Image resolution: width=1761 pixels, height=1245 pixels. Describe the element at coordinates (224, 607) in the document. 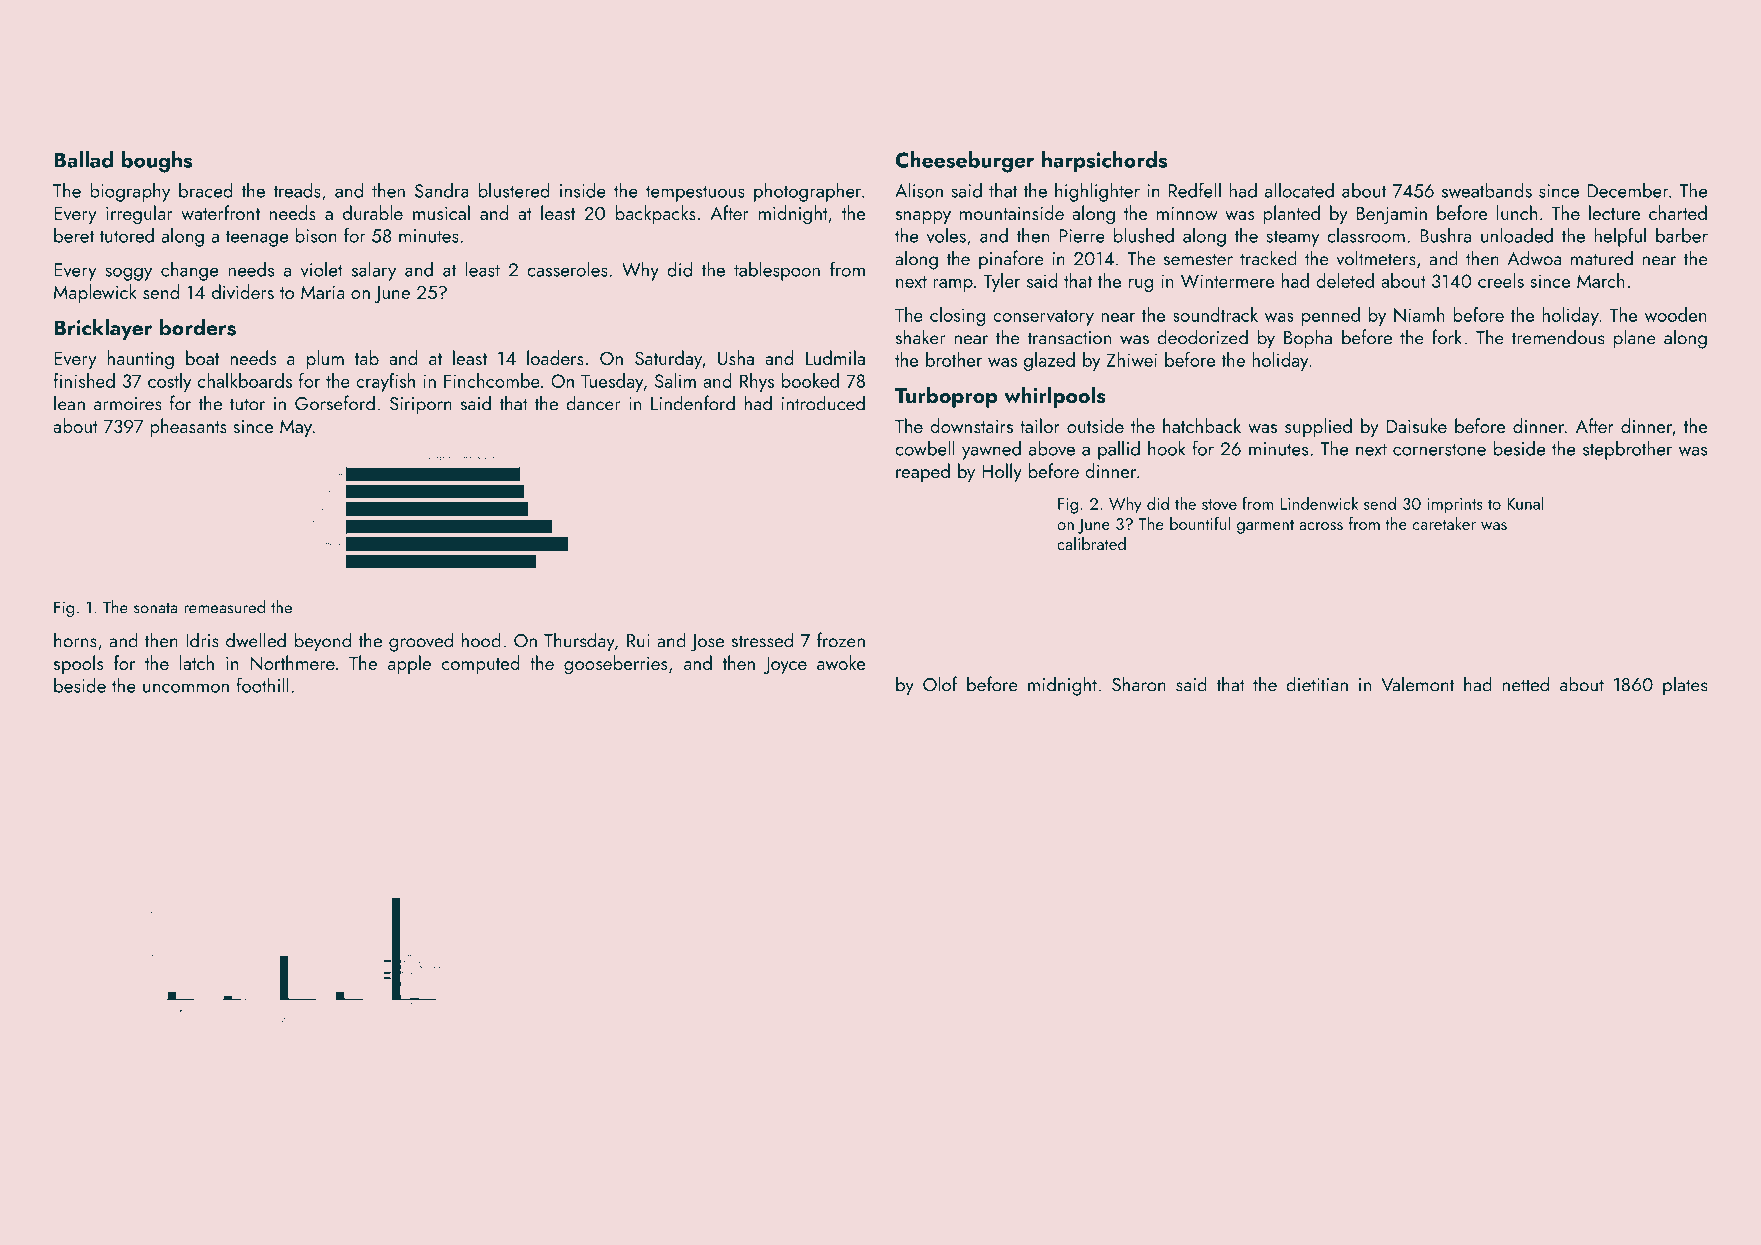

I see `remeasured` at that location.
